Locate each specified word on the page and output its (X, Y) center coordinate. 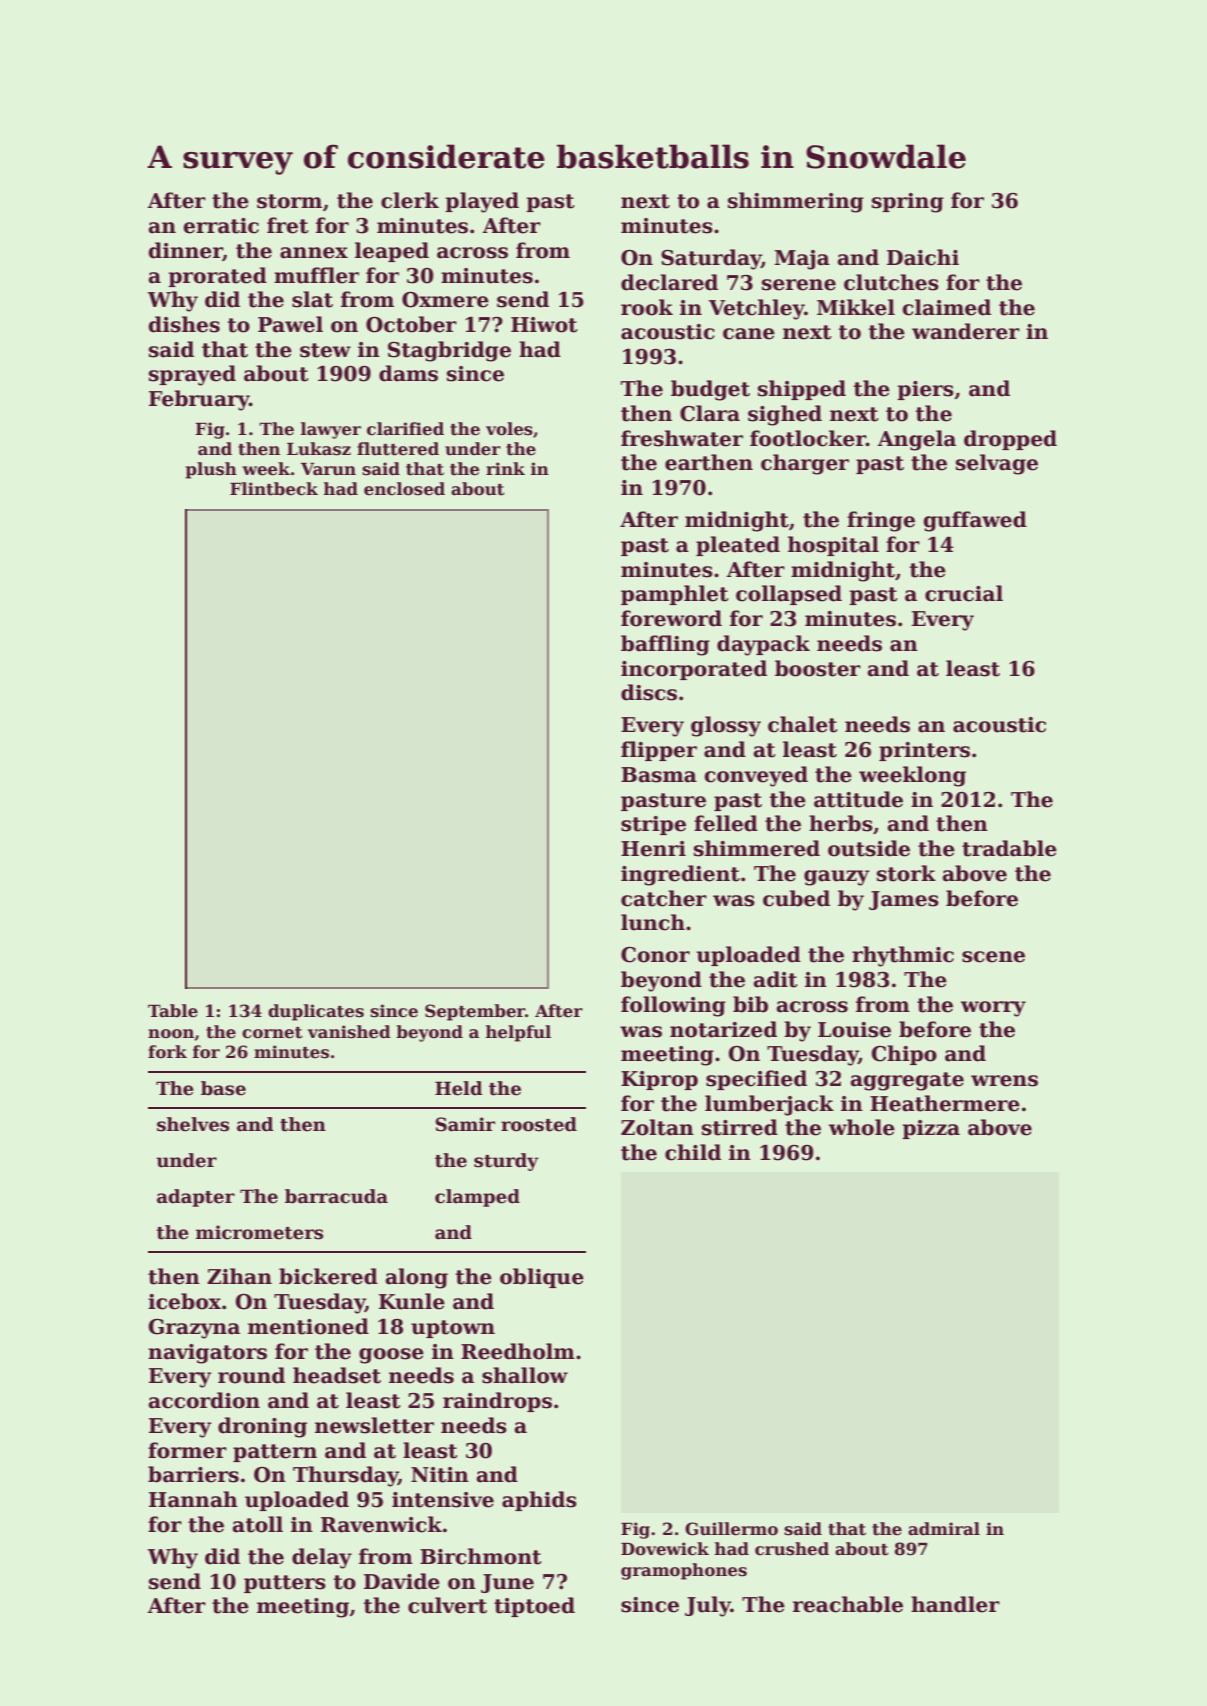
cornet (272, 1033)
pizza (931, 1129)
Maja (802, 260)
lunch (653, 922)
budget (710, 390)
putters (285, 1584)
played (482, 202)
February (199, 400)
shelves (193, 1124)
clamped (477, 1198)
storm (289, 201)
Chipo (904, 1055)
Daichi (923, 257)
